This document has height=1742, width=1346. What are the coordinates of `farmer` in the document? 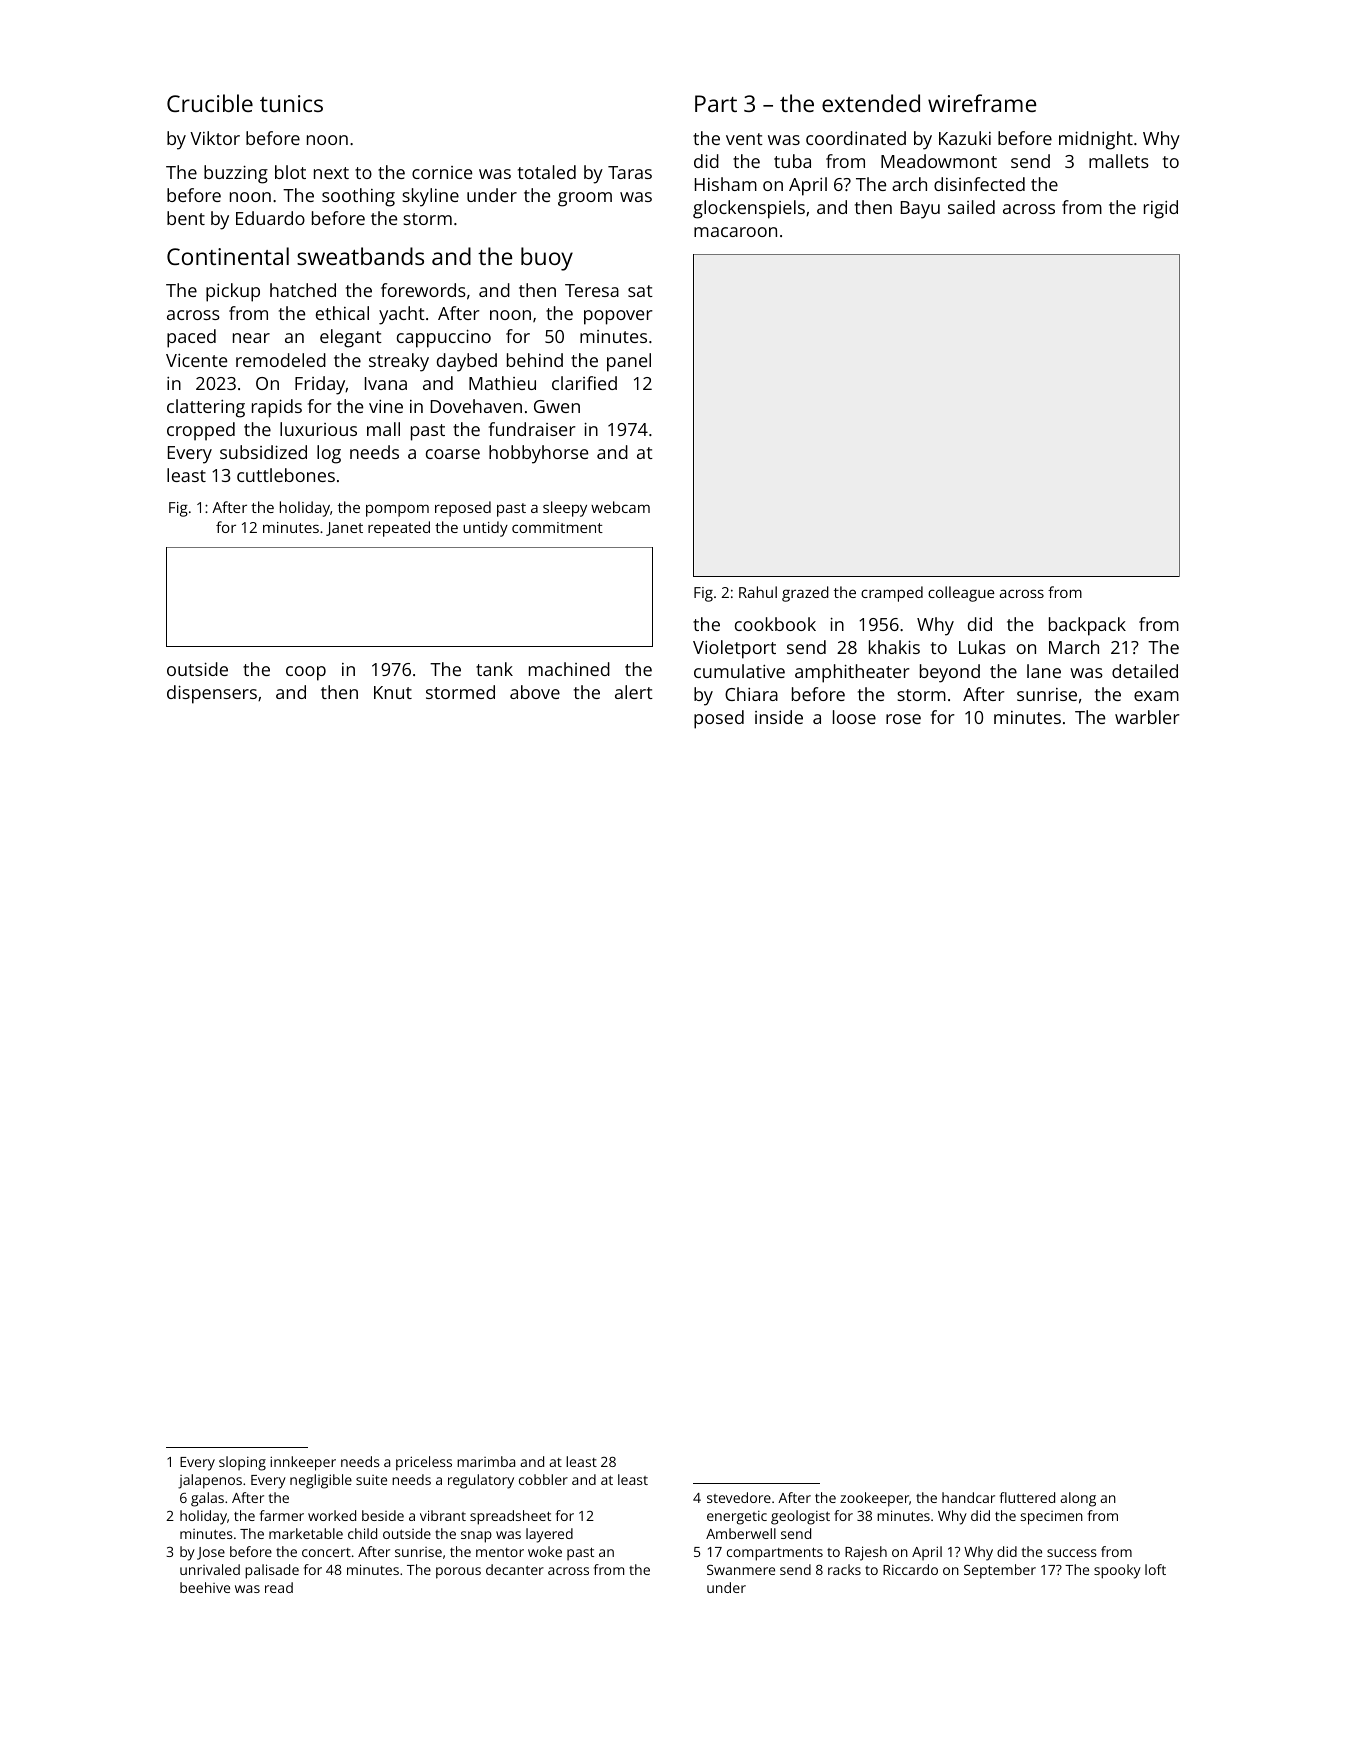 It's located at (282, 1515).
